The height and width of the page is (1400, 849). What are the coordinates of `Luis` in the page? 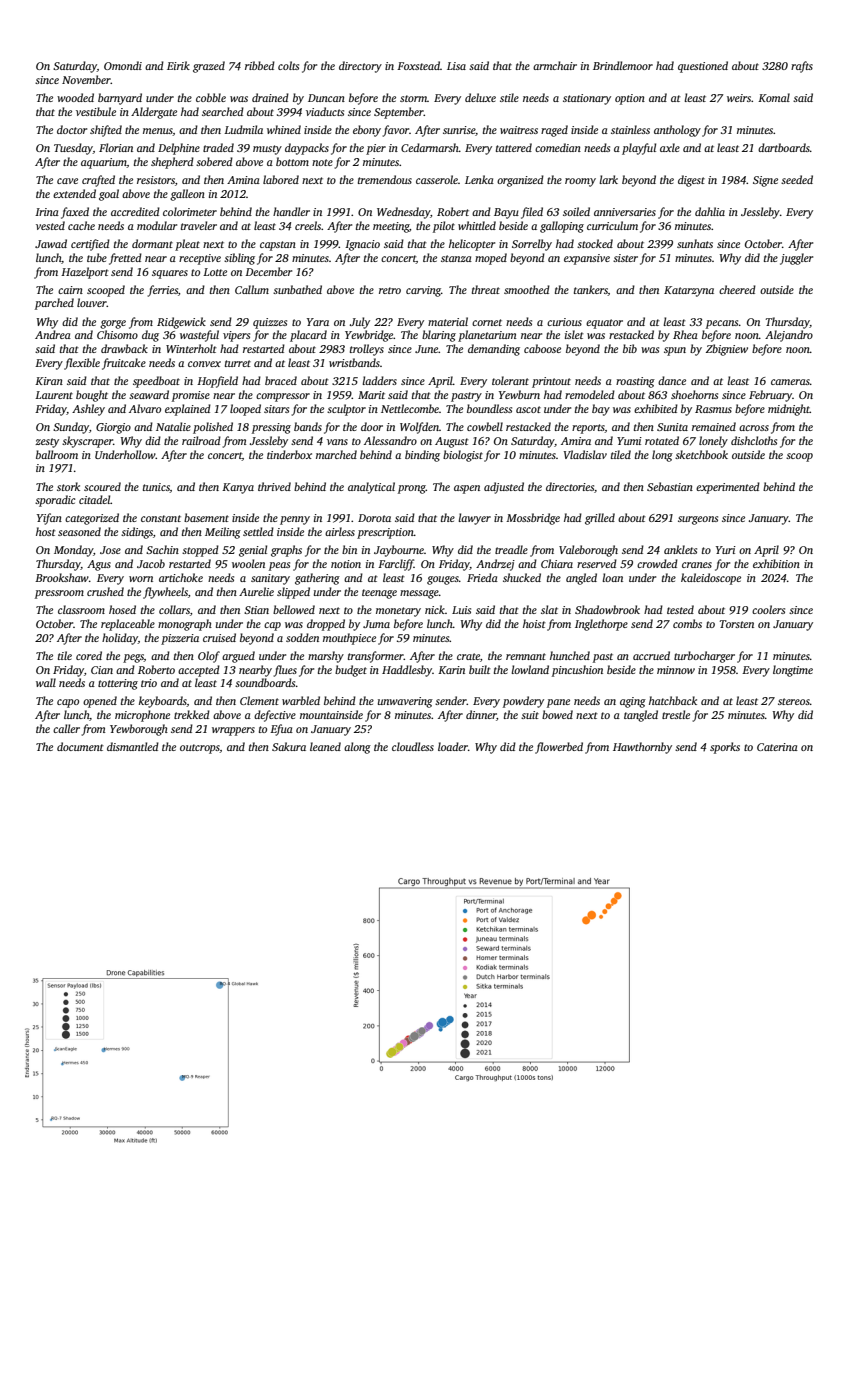 It's located at (461, 610).
